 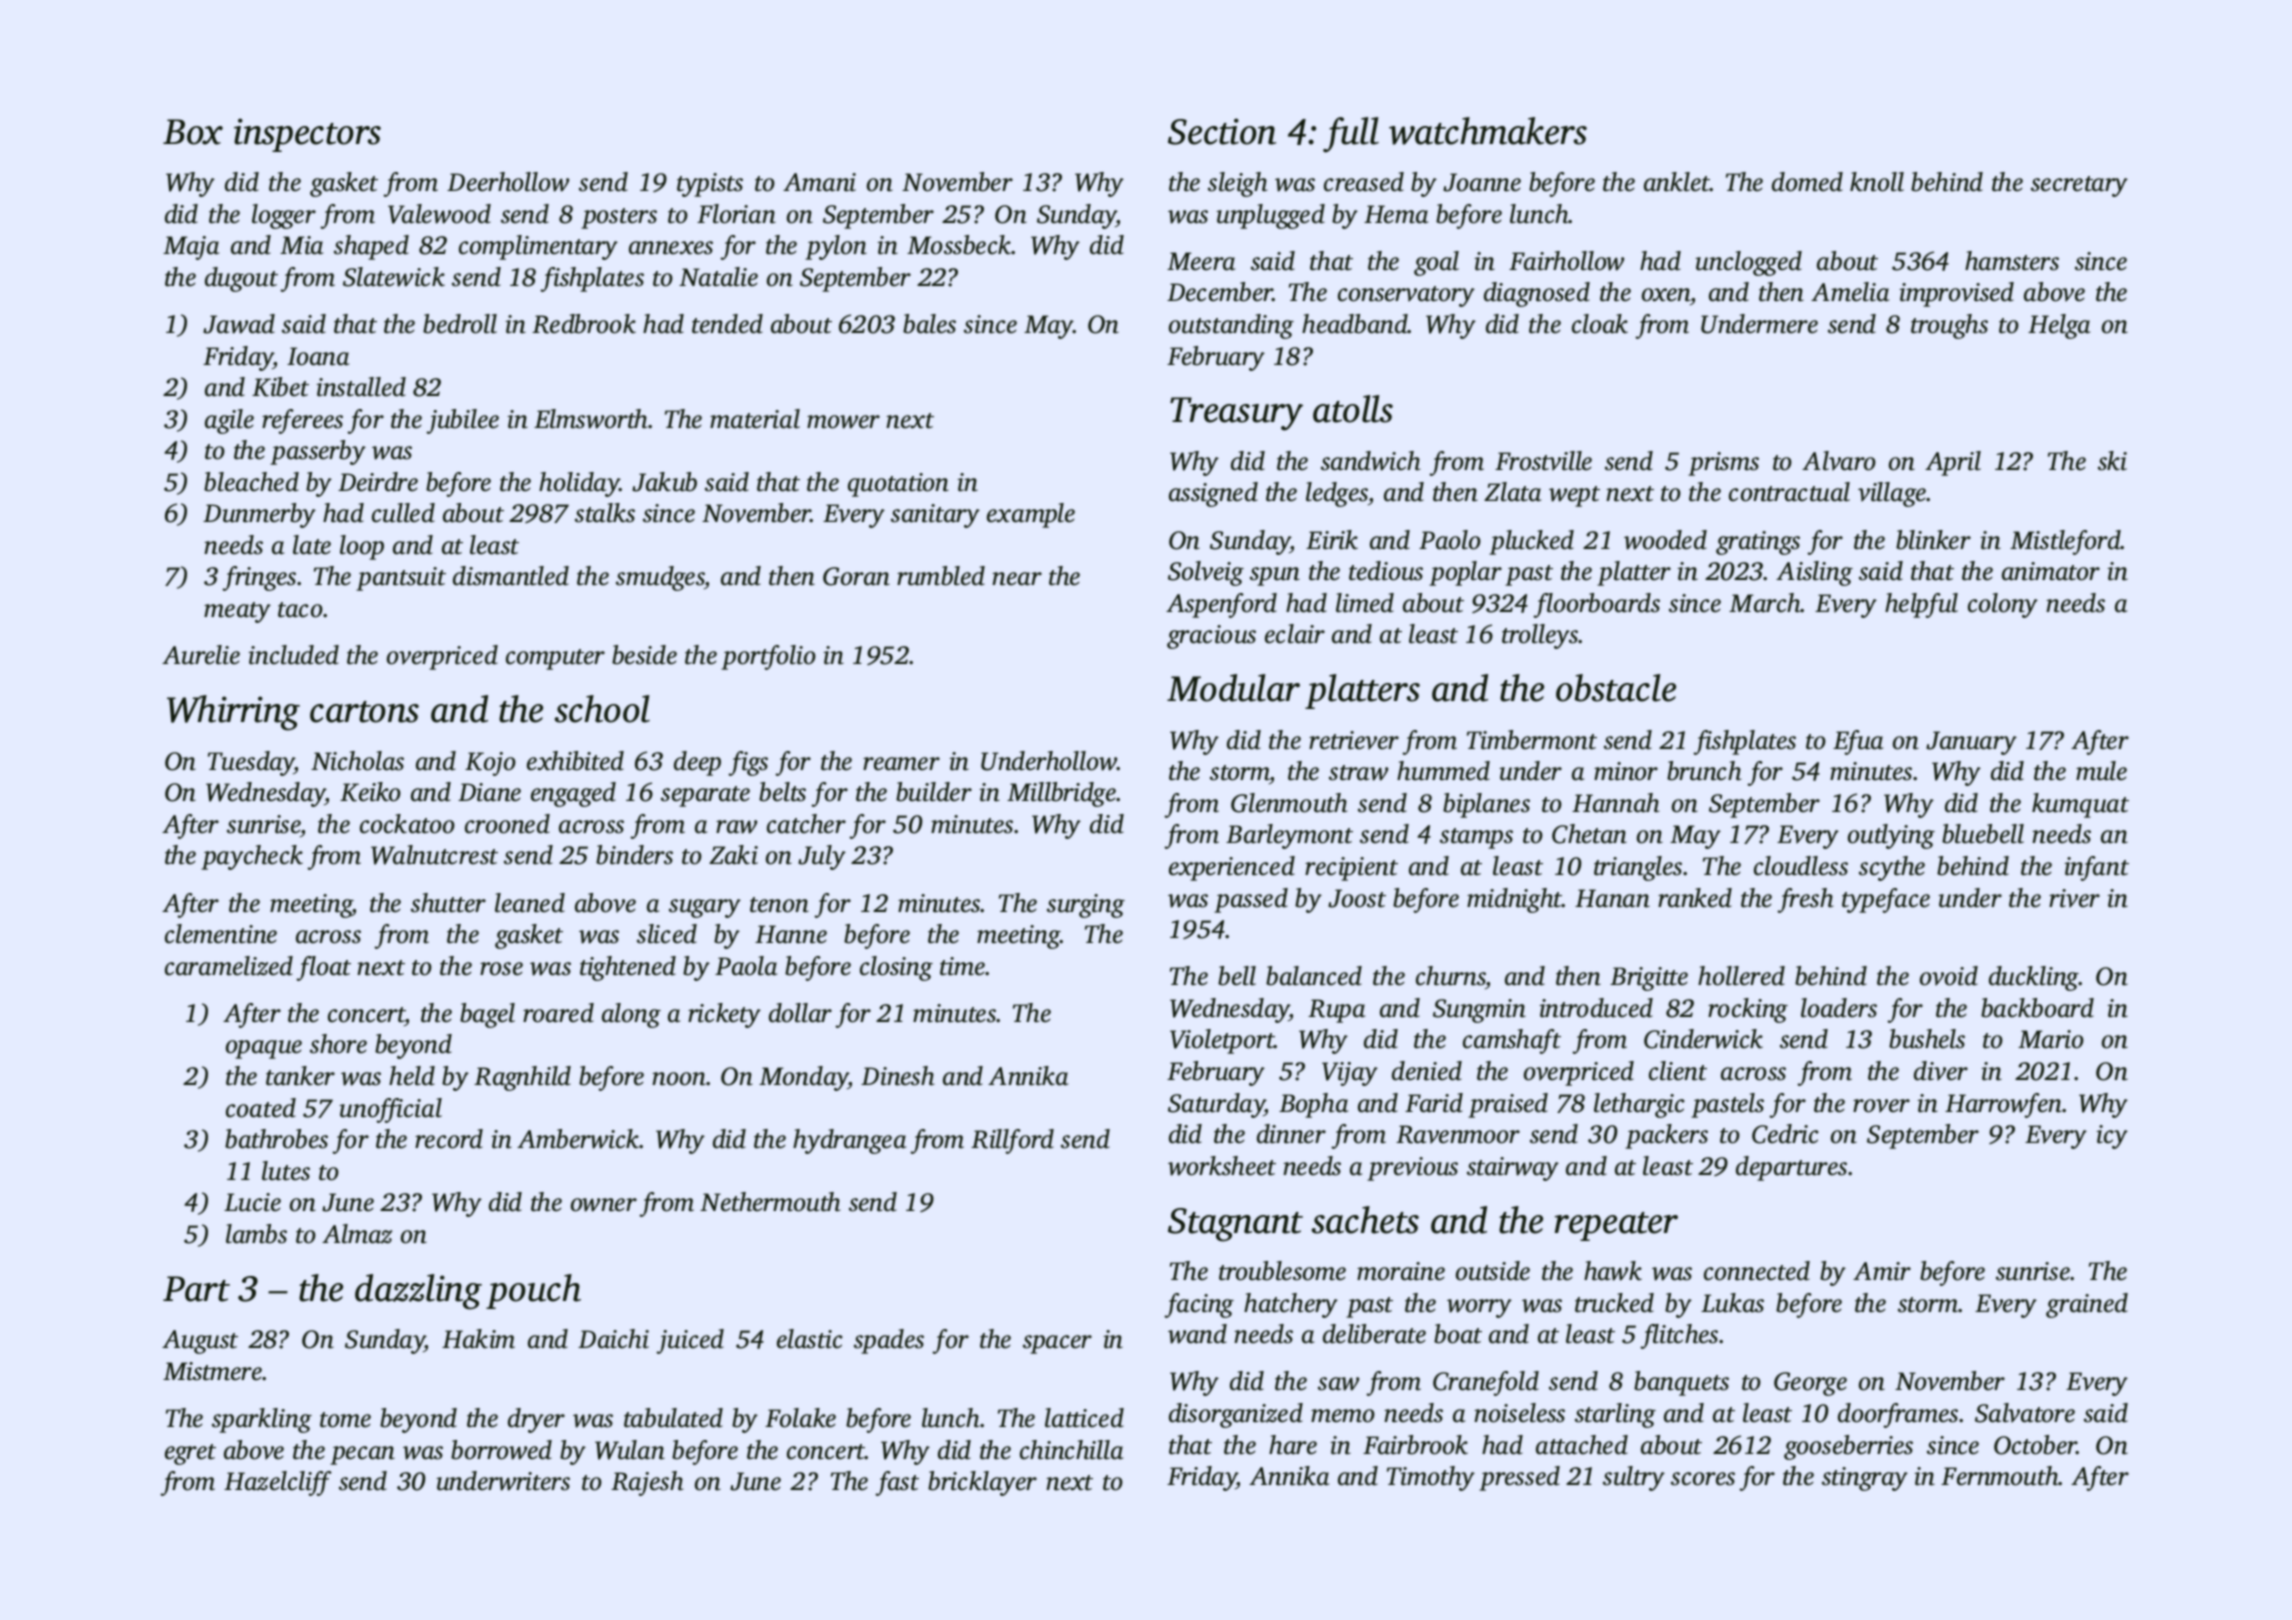 What do you see at coordinates (193, 132) in the screenshot?
I see `Box` at bounding box center [193, 132].
